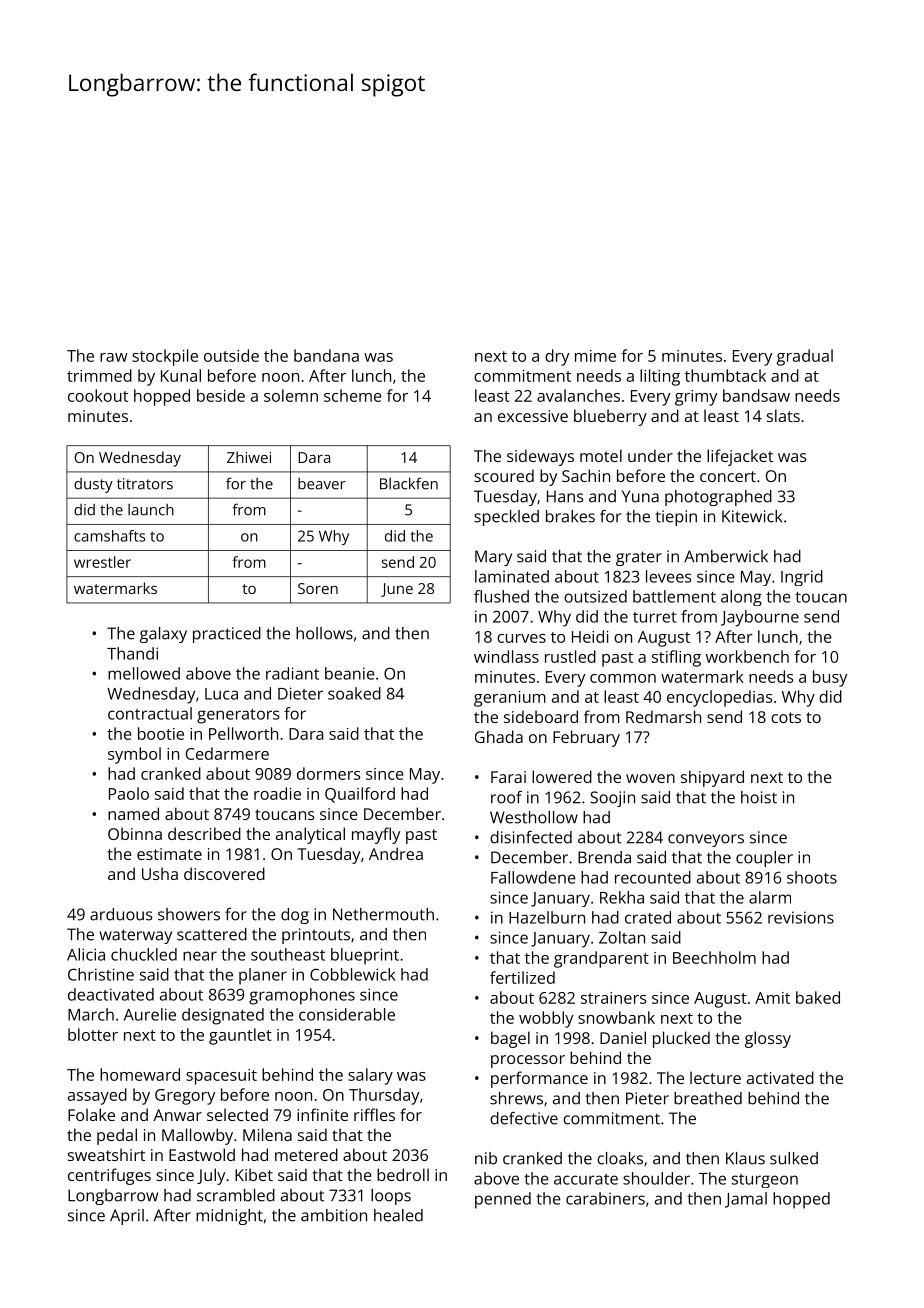  What do you see at coordinates (150, 1014) in the screenshot?
I see `Aurelie` at bounding box center [150, 1014].
